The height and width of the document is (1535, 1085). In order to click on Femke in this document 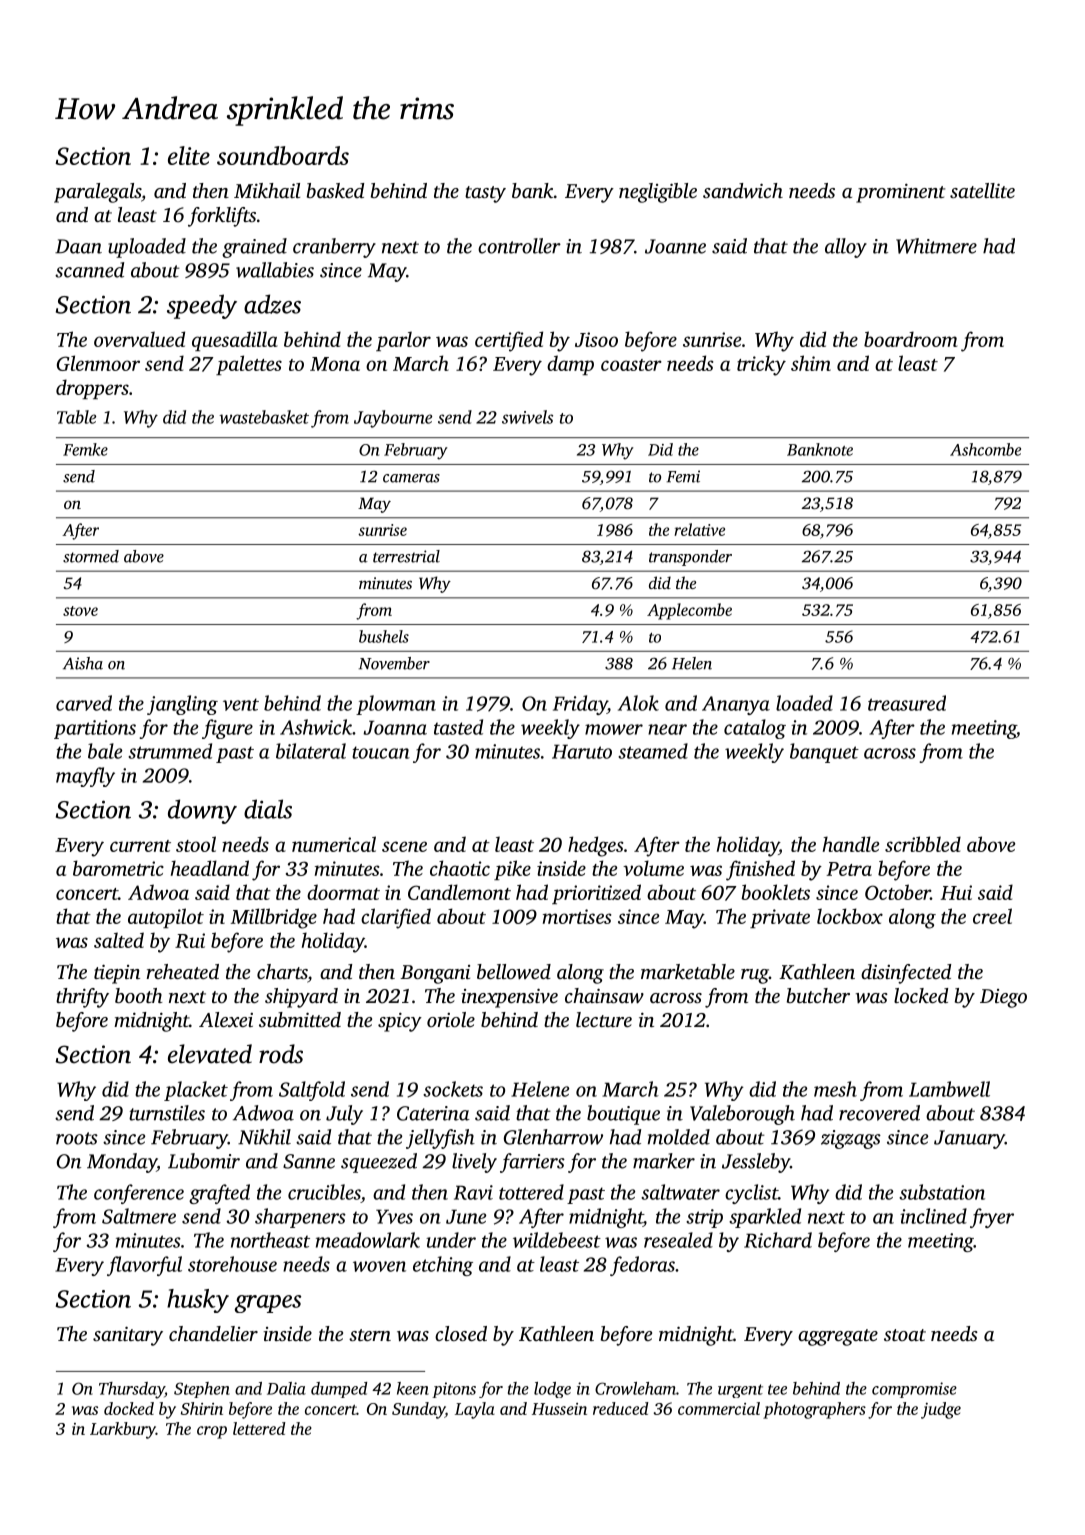, I will do `click(85, 449)`.
